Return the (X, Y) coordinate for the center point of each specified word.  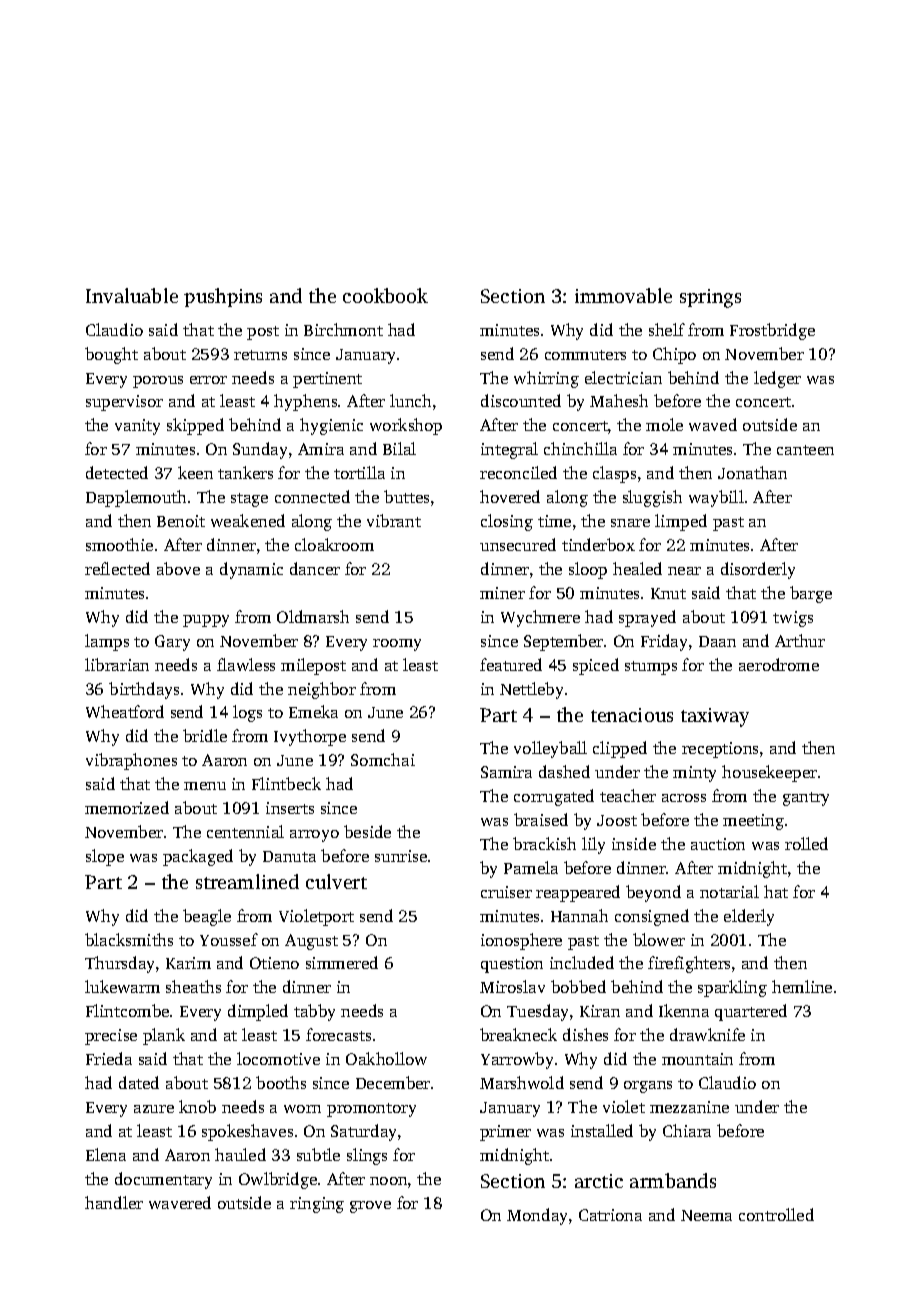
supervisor (124, 403)
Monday (537, 1216)
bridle (205, 735)
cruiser (506, 892)
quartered (751, 1012)
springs (710, 298)
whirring (546, 379)
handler (114, 1202)
